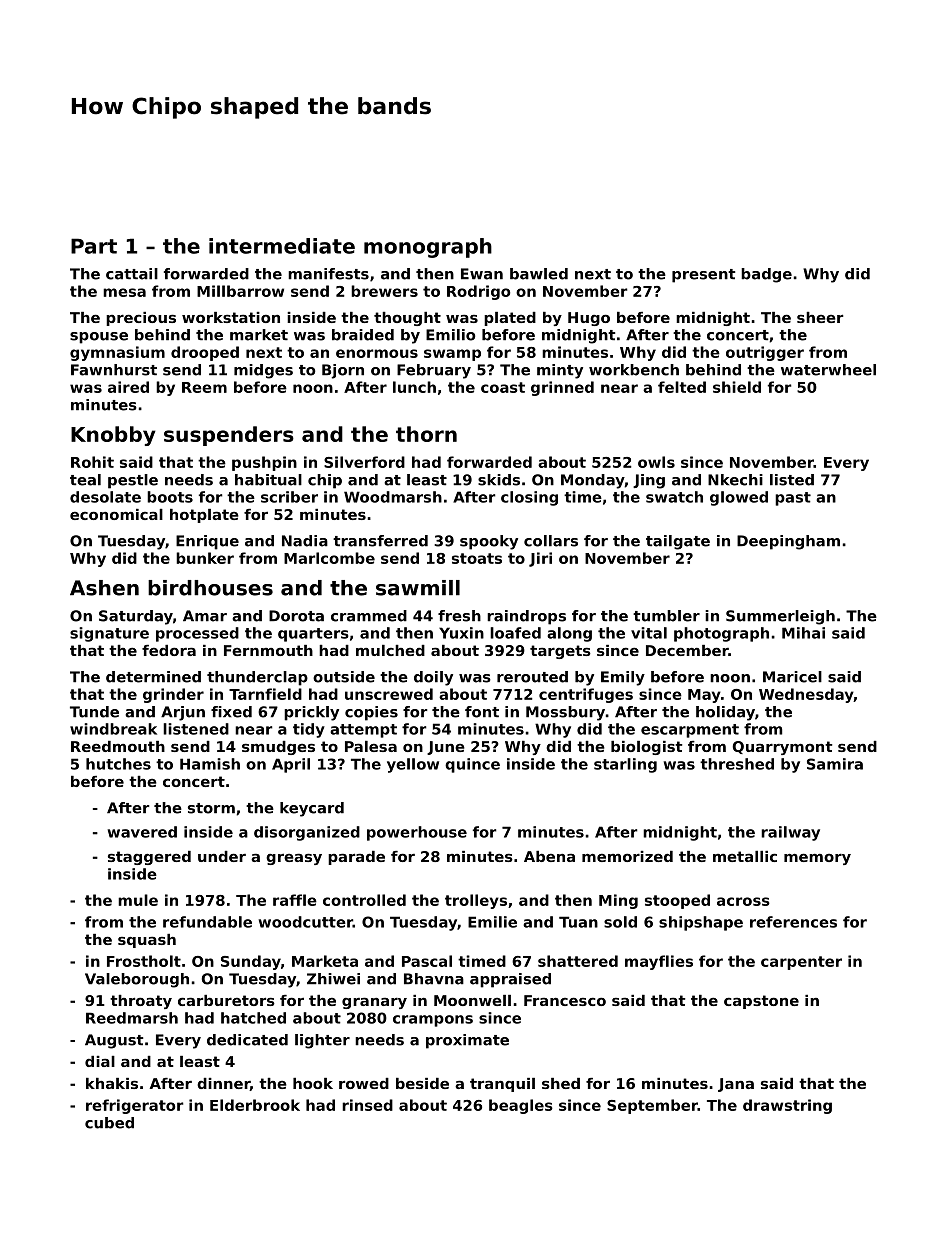 The height and width of the screenshot is (1233, 952). Describe the element at coordinates (147, 941) in the screenshot. I see `squash` at that location.
